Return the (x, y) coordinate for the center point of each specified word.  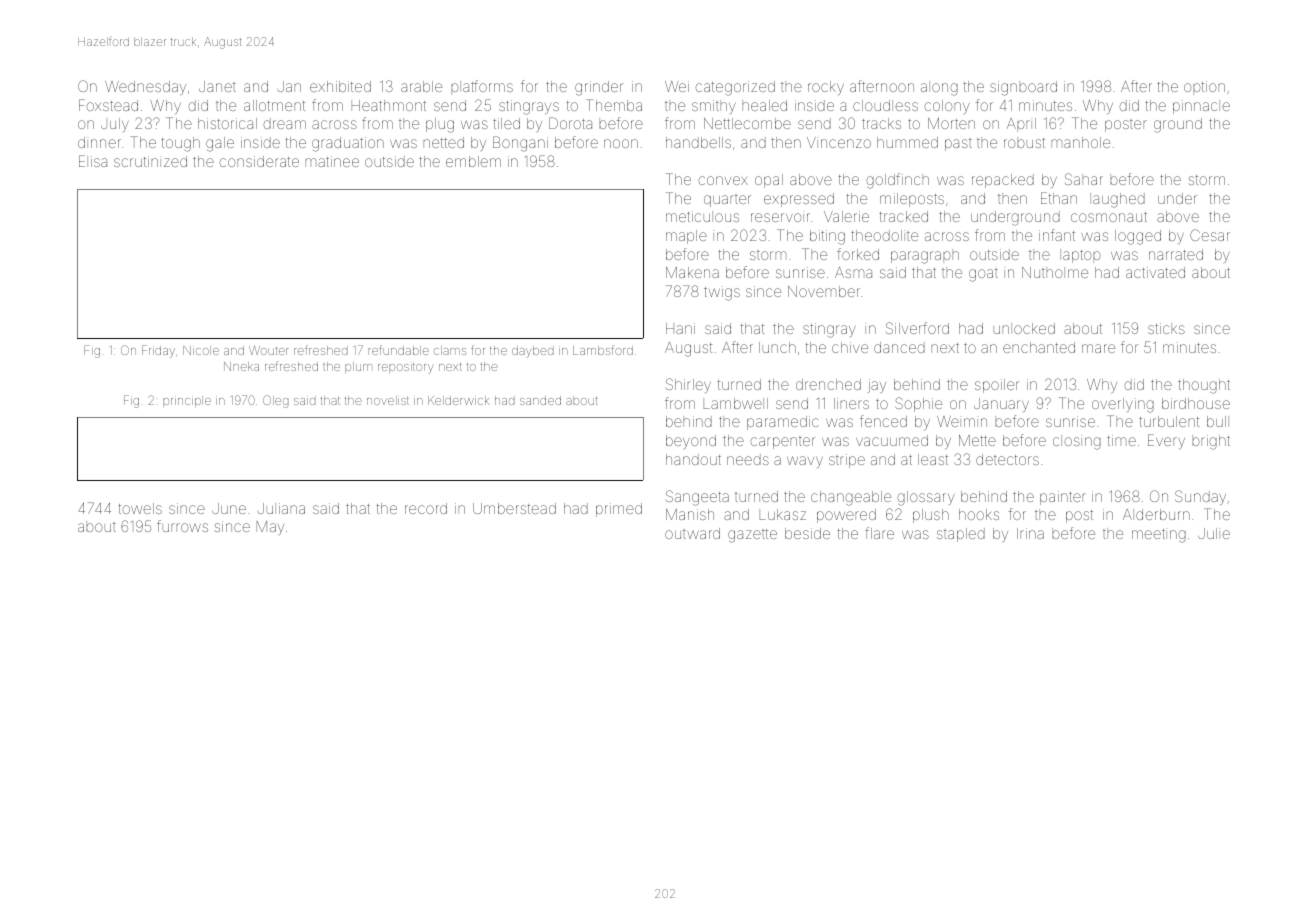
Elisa (93, 161)
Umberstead (514, 508)
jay (877, 386)
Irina (1030, 533)
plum (358, 367)
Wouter (268, 350)
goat (983, 275)
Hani (680, 328)
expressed (799, 200)
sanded (540, 400)
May (270, 528)
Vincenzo (839, 142)
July (115, 125)
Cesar (1210, 235)
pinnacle (1201, 107)
